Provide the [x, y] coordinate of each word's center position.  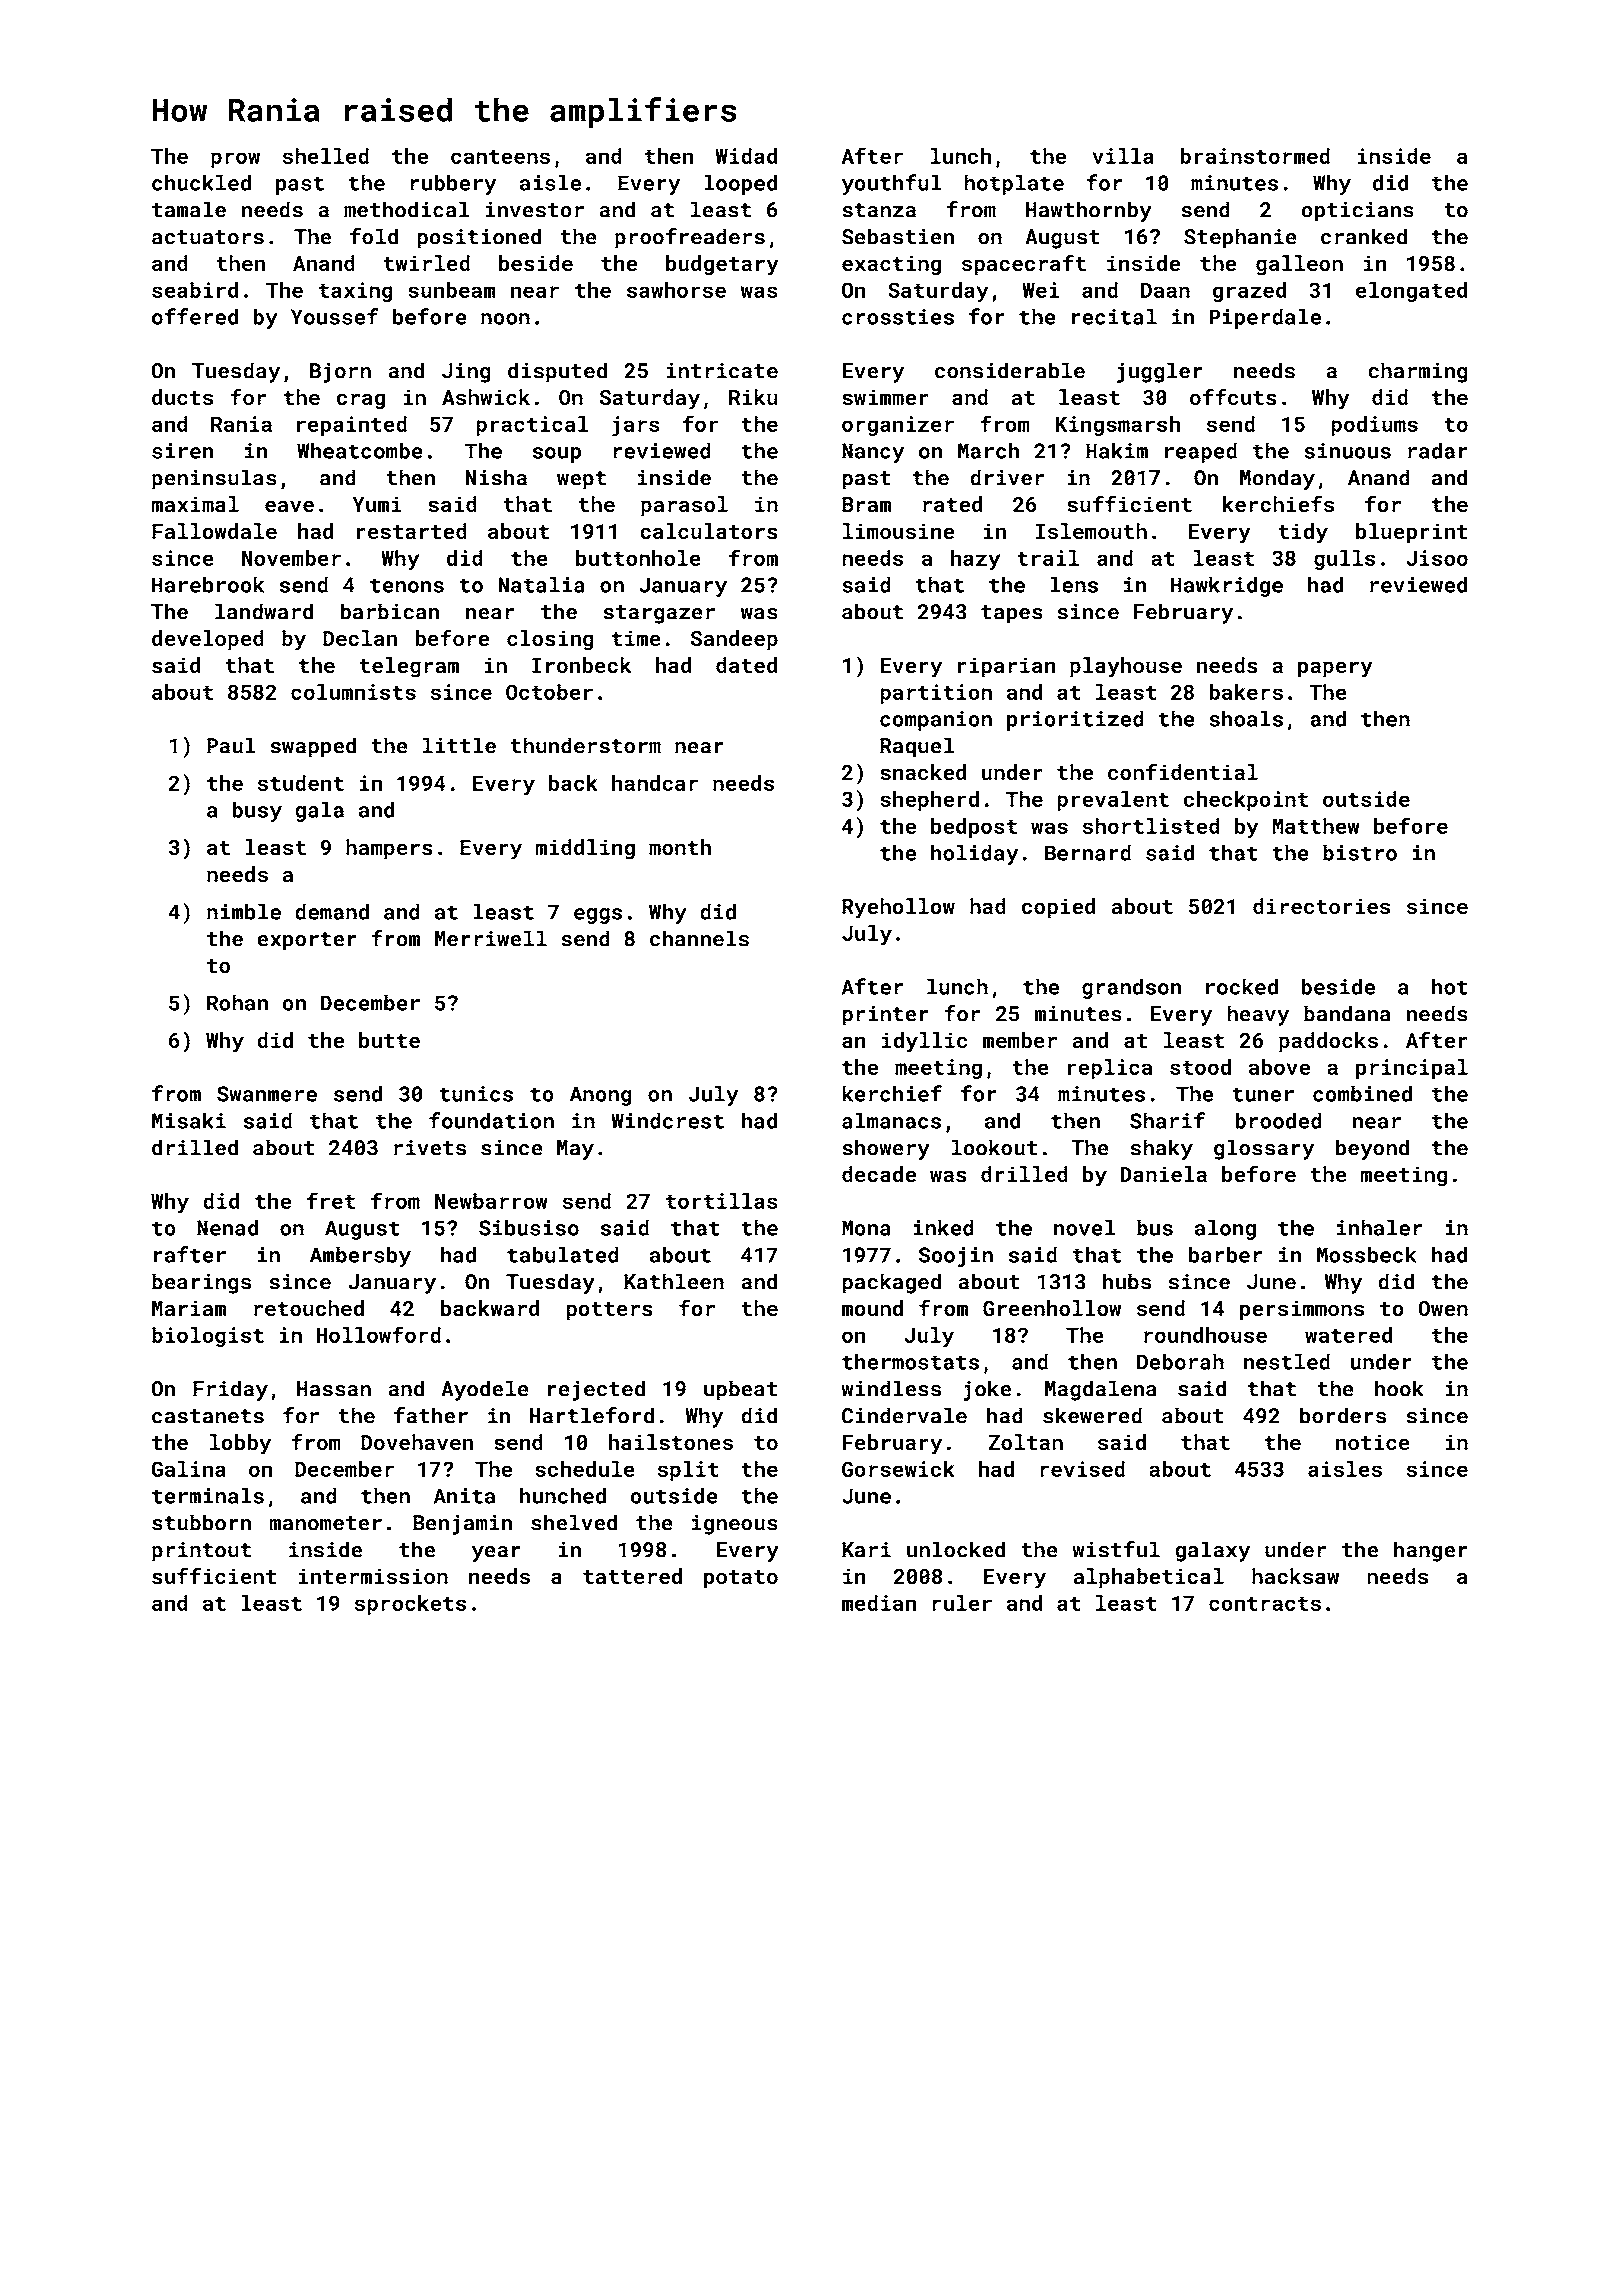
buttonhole [638, 558]
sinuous [1347, 451]
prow [235, 160]
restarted [412, 531]
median [879, 1603]
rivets [430, 1148]
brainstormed [1255, 156]
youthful [892, 184]
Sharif [1167, 1120]
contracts [1265, 1603]
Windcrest [667, 1120]
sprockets [410, 1605]
